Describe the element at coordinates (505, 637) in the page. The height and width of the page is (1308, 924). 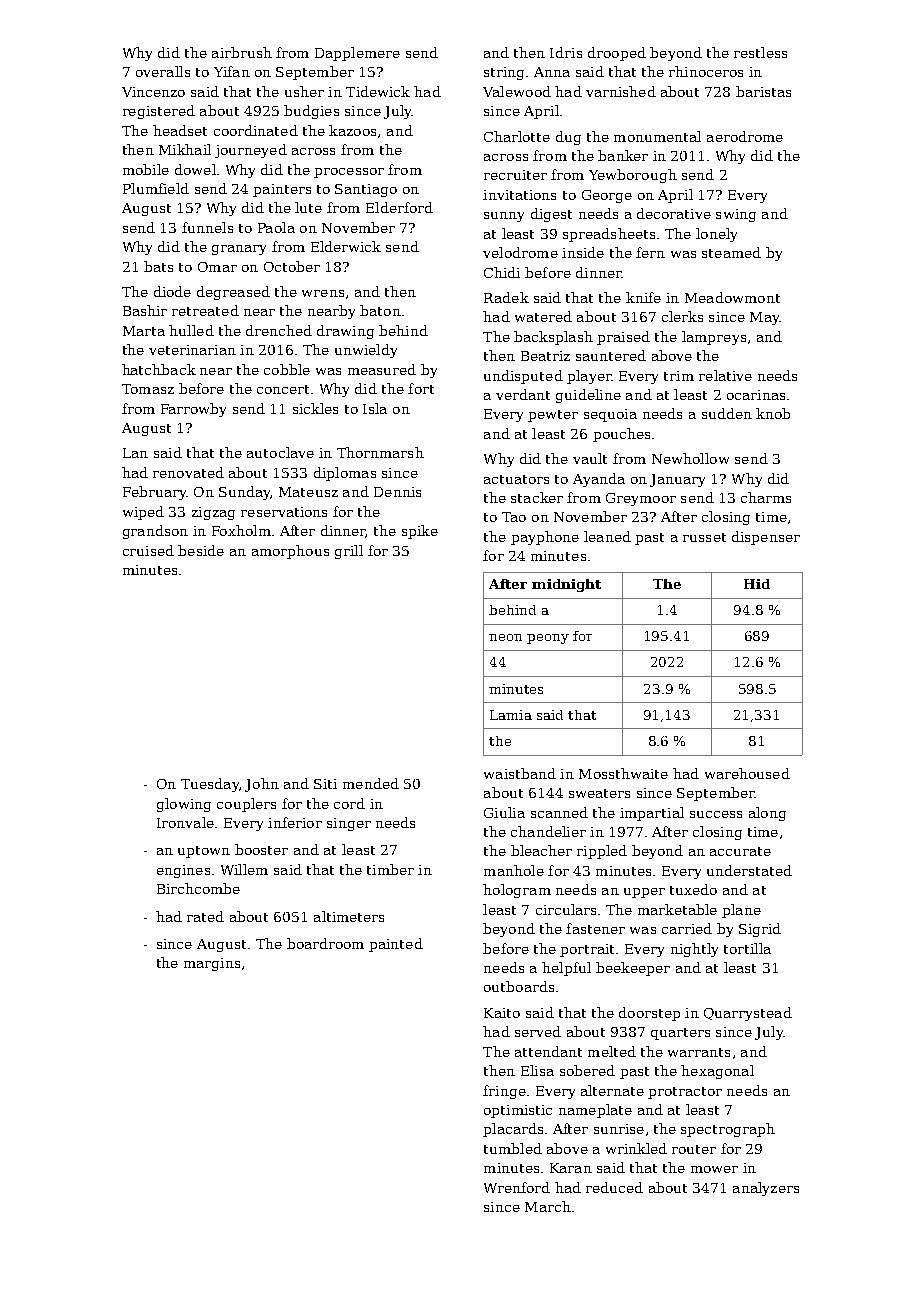
I see `neon` at that location.
